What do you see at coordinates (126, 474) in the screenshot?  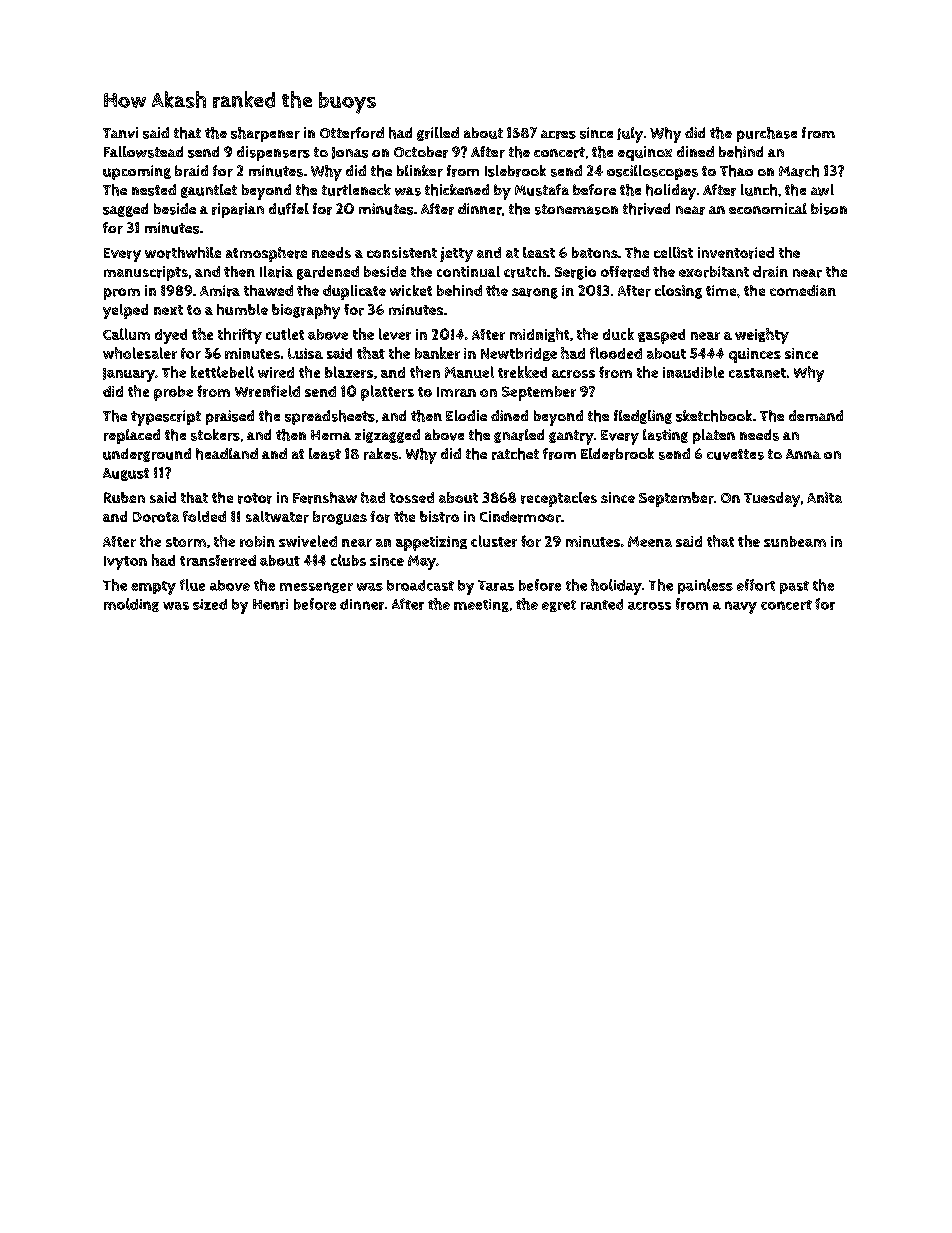 I see `August` at bounding box center [126, 474].
